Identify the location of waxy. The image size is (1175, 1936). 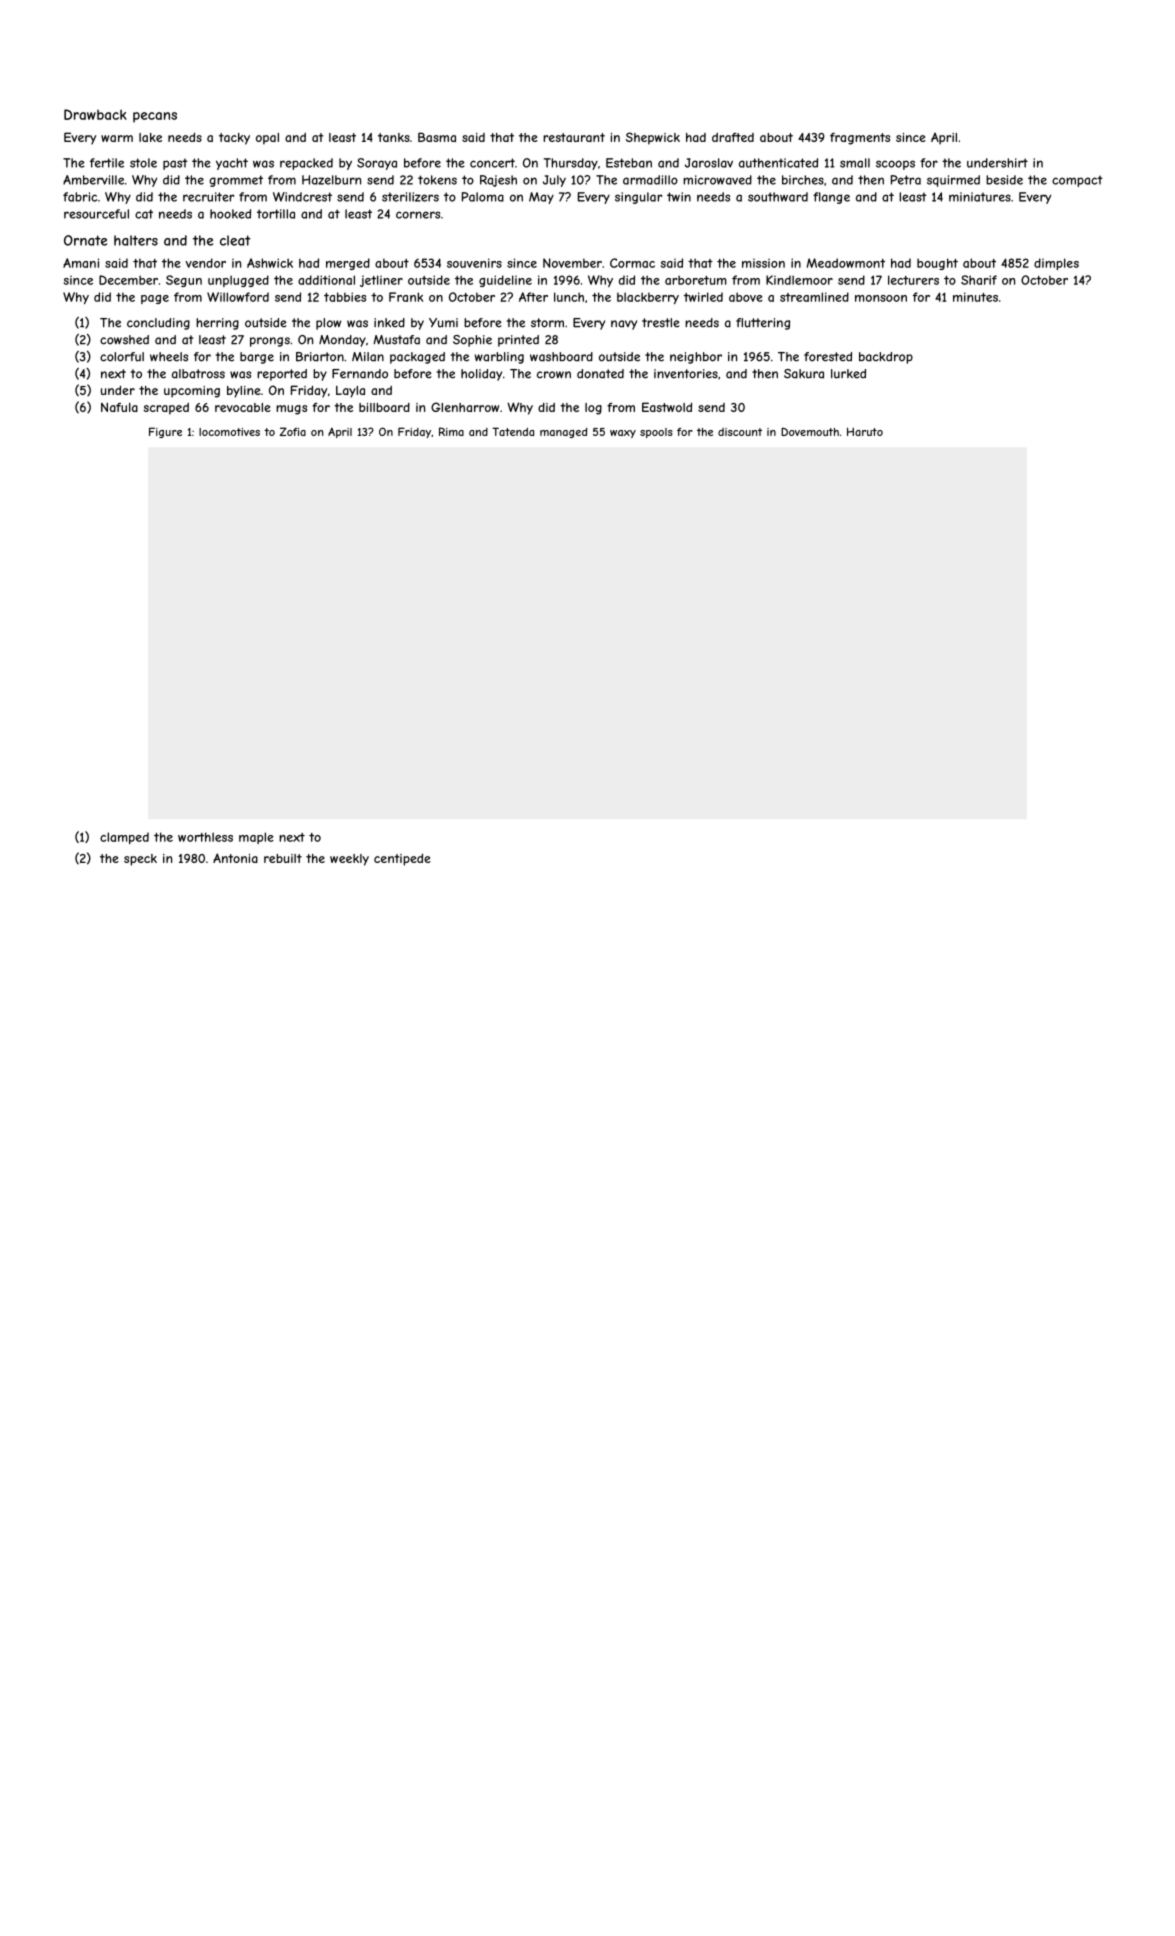
(623, 434).
